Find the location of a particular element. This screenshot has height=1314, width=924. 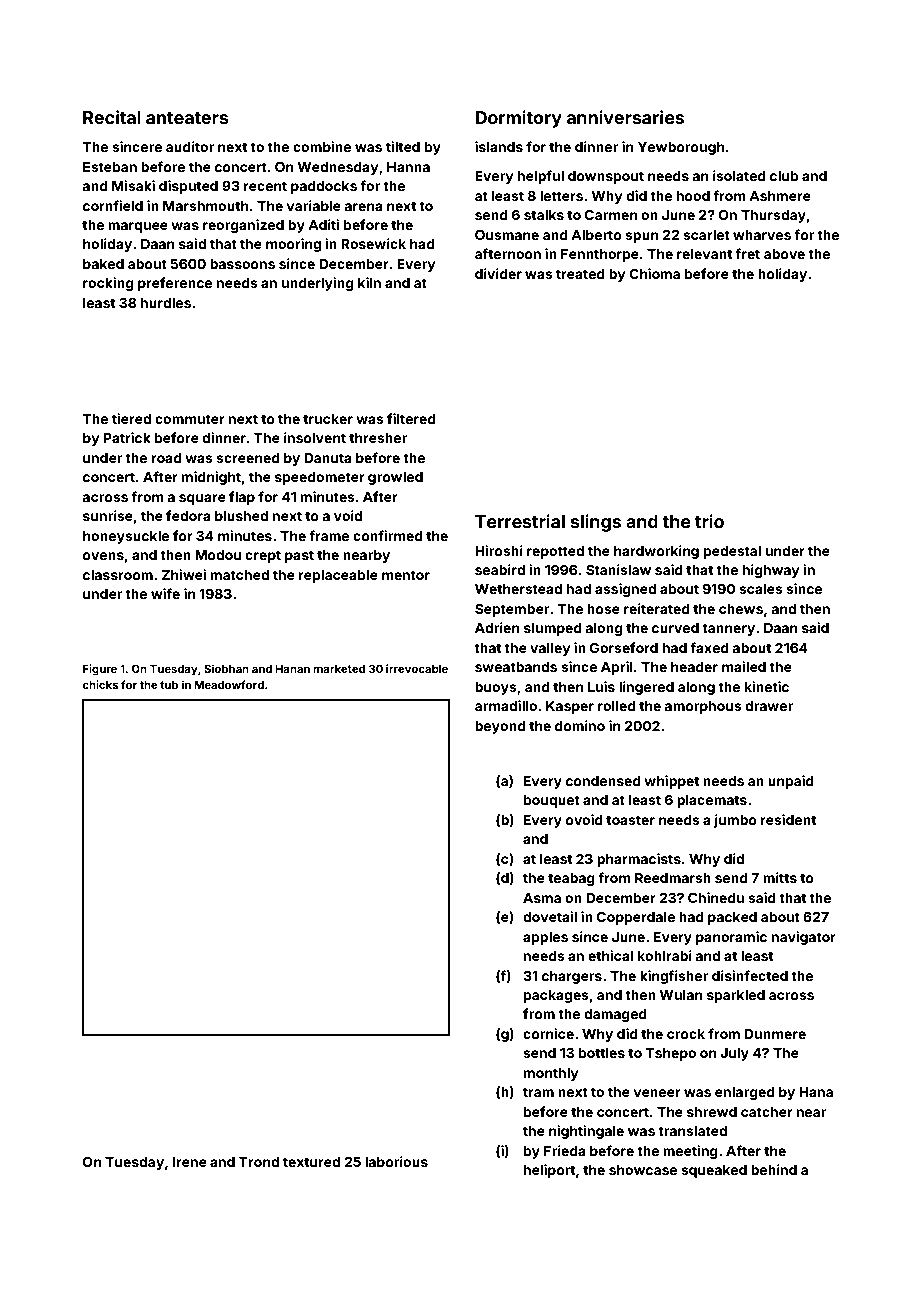

Trond is located at coordinates (259, 1162).
